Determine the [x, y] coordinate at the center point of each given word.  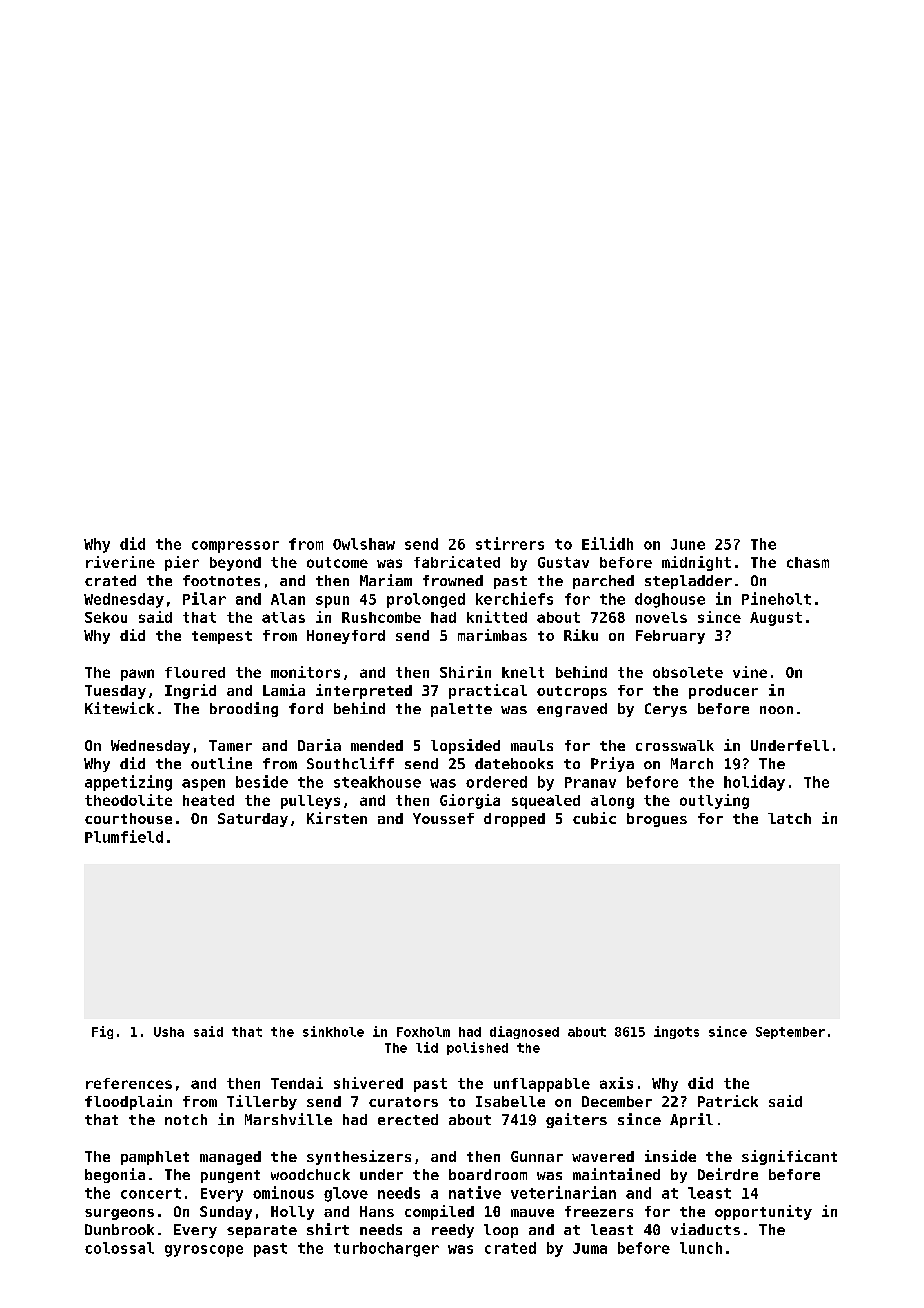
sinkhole [333, 1031]
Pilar [204, 598]
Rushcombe [381, 617]
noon [776, 710]
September [790, 1033]
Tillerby [262, 1102]
